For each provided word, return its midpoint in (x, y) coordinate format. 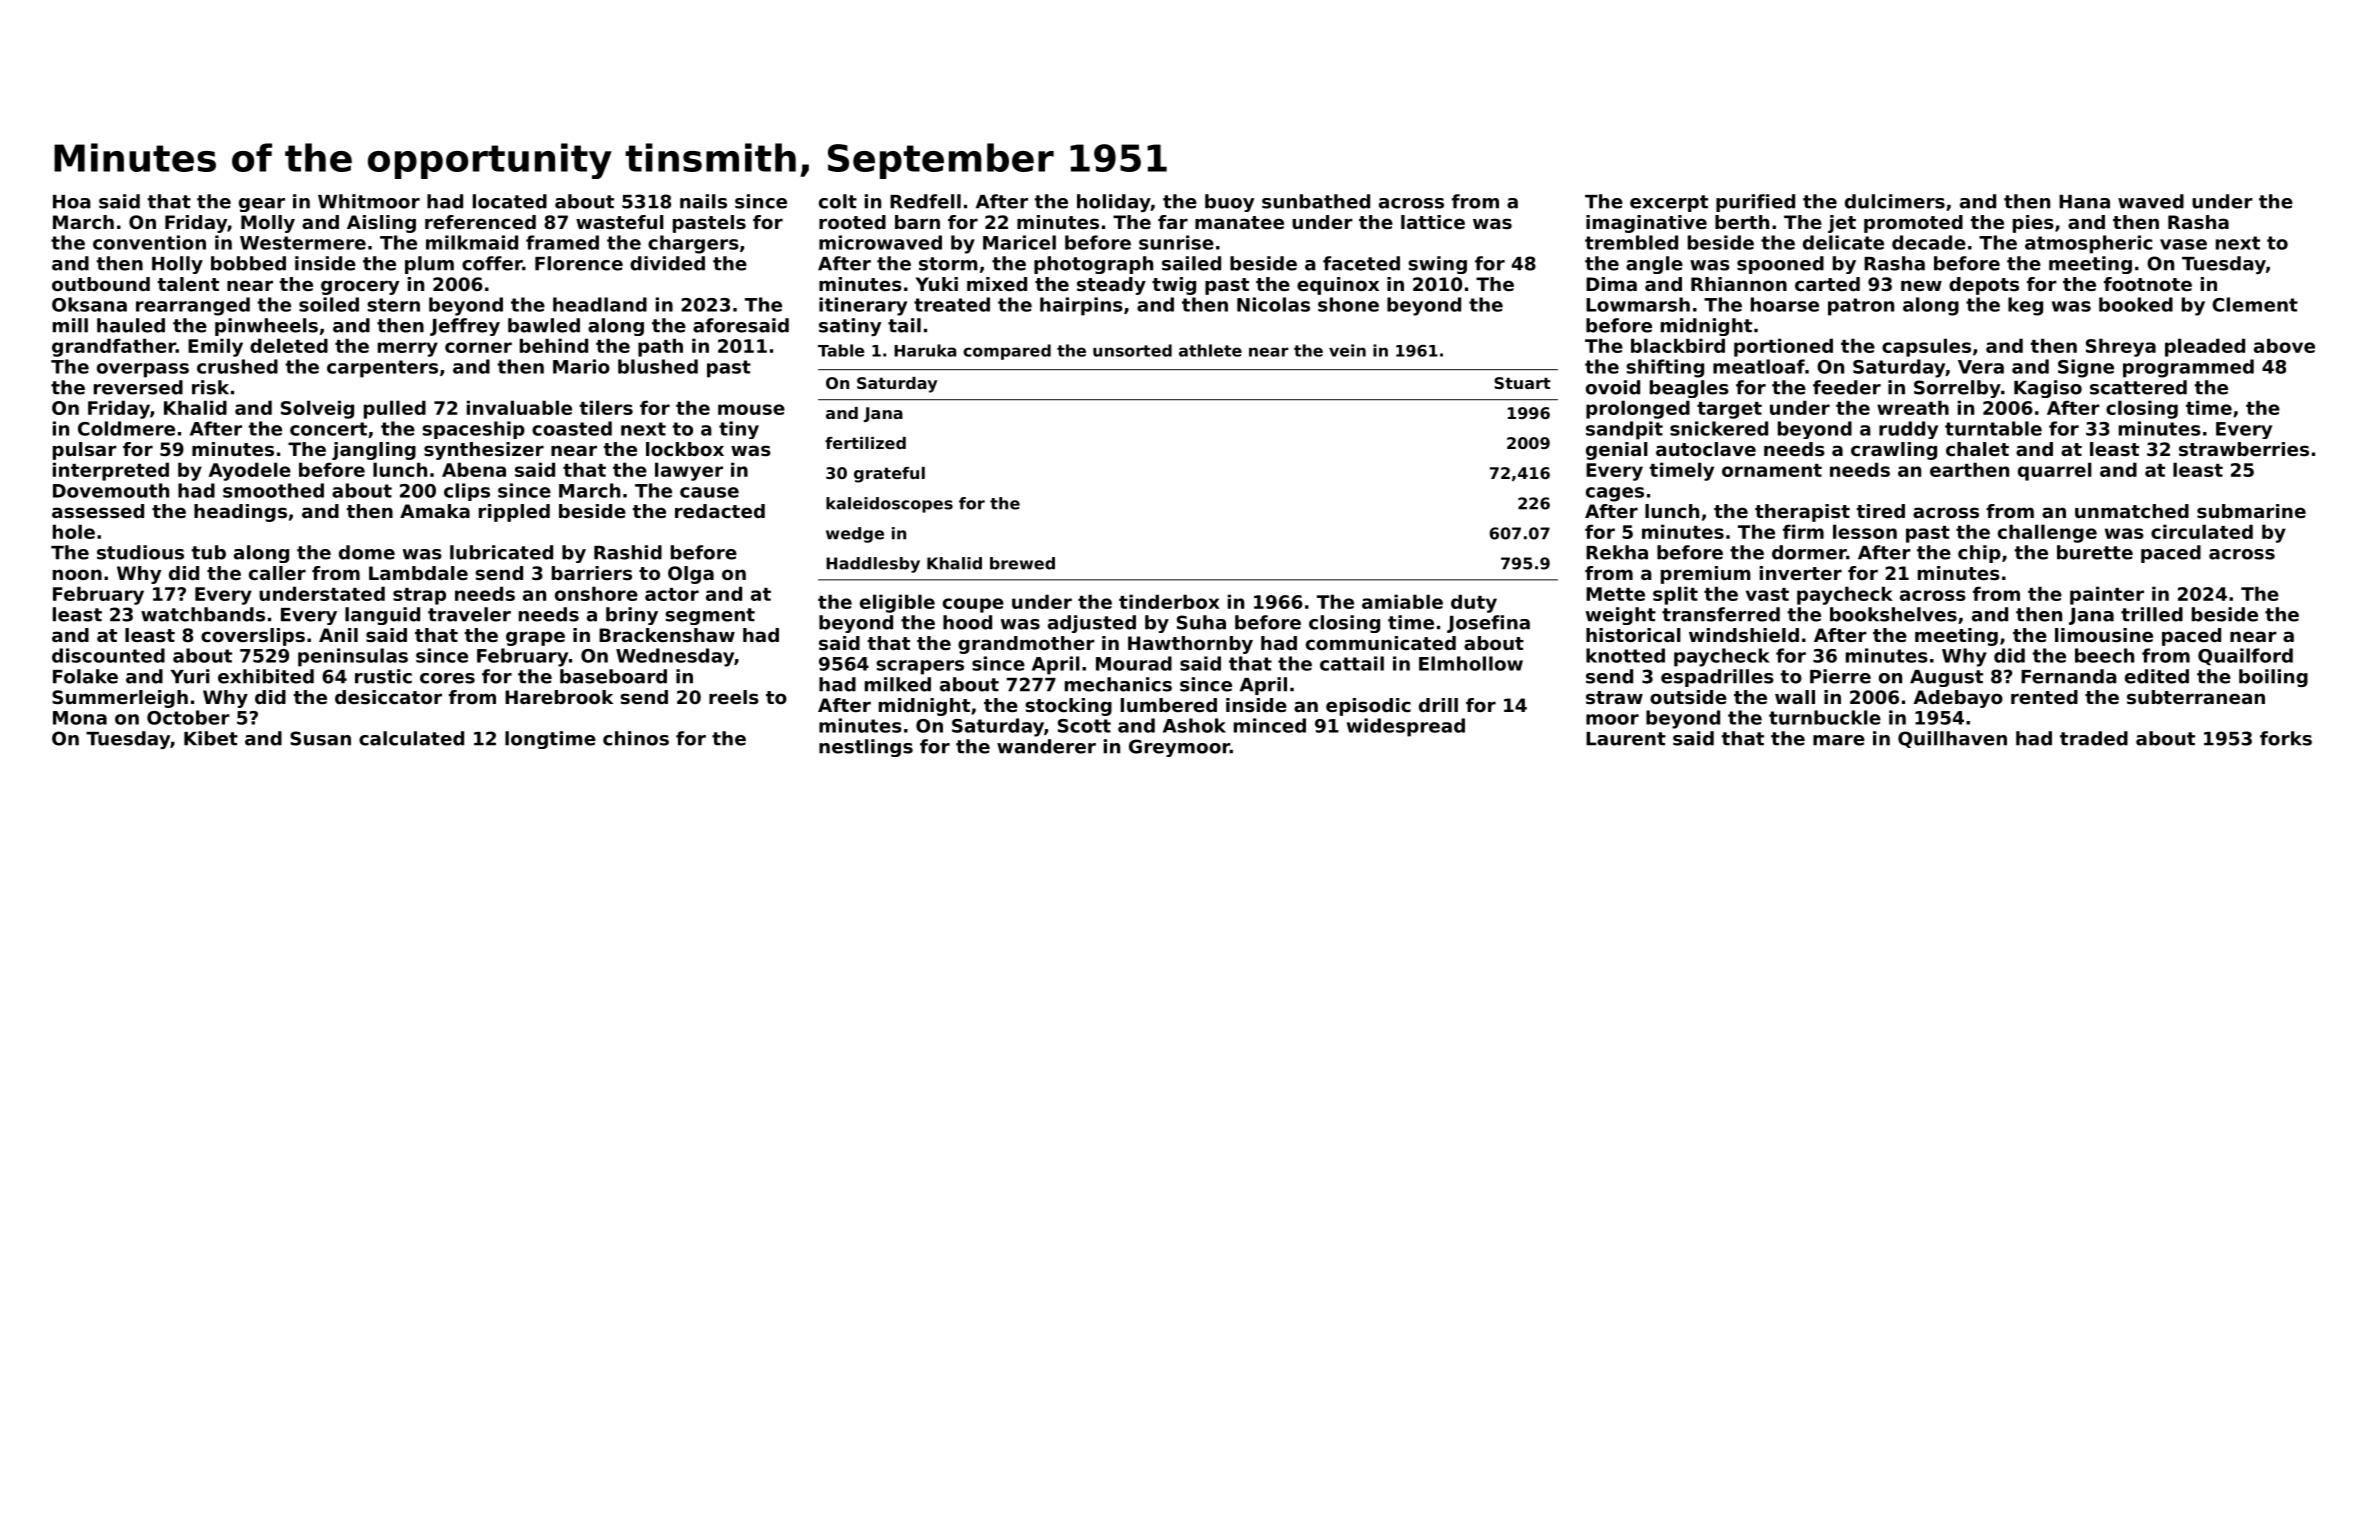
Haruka (925, 350)
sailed (1191, 263)
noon (77, 574)
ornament (1772, 470)
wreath (1913, 407)
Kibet (211, 738)
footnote (2148, 284)
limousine (2104, 635)
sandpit (1624, 430)
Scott (1084, 726)
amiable (1402, 601)
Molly (268, 224)
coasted (572, 428)
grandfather (114, 347)
